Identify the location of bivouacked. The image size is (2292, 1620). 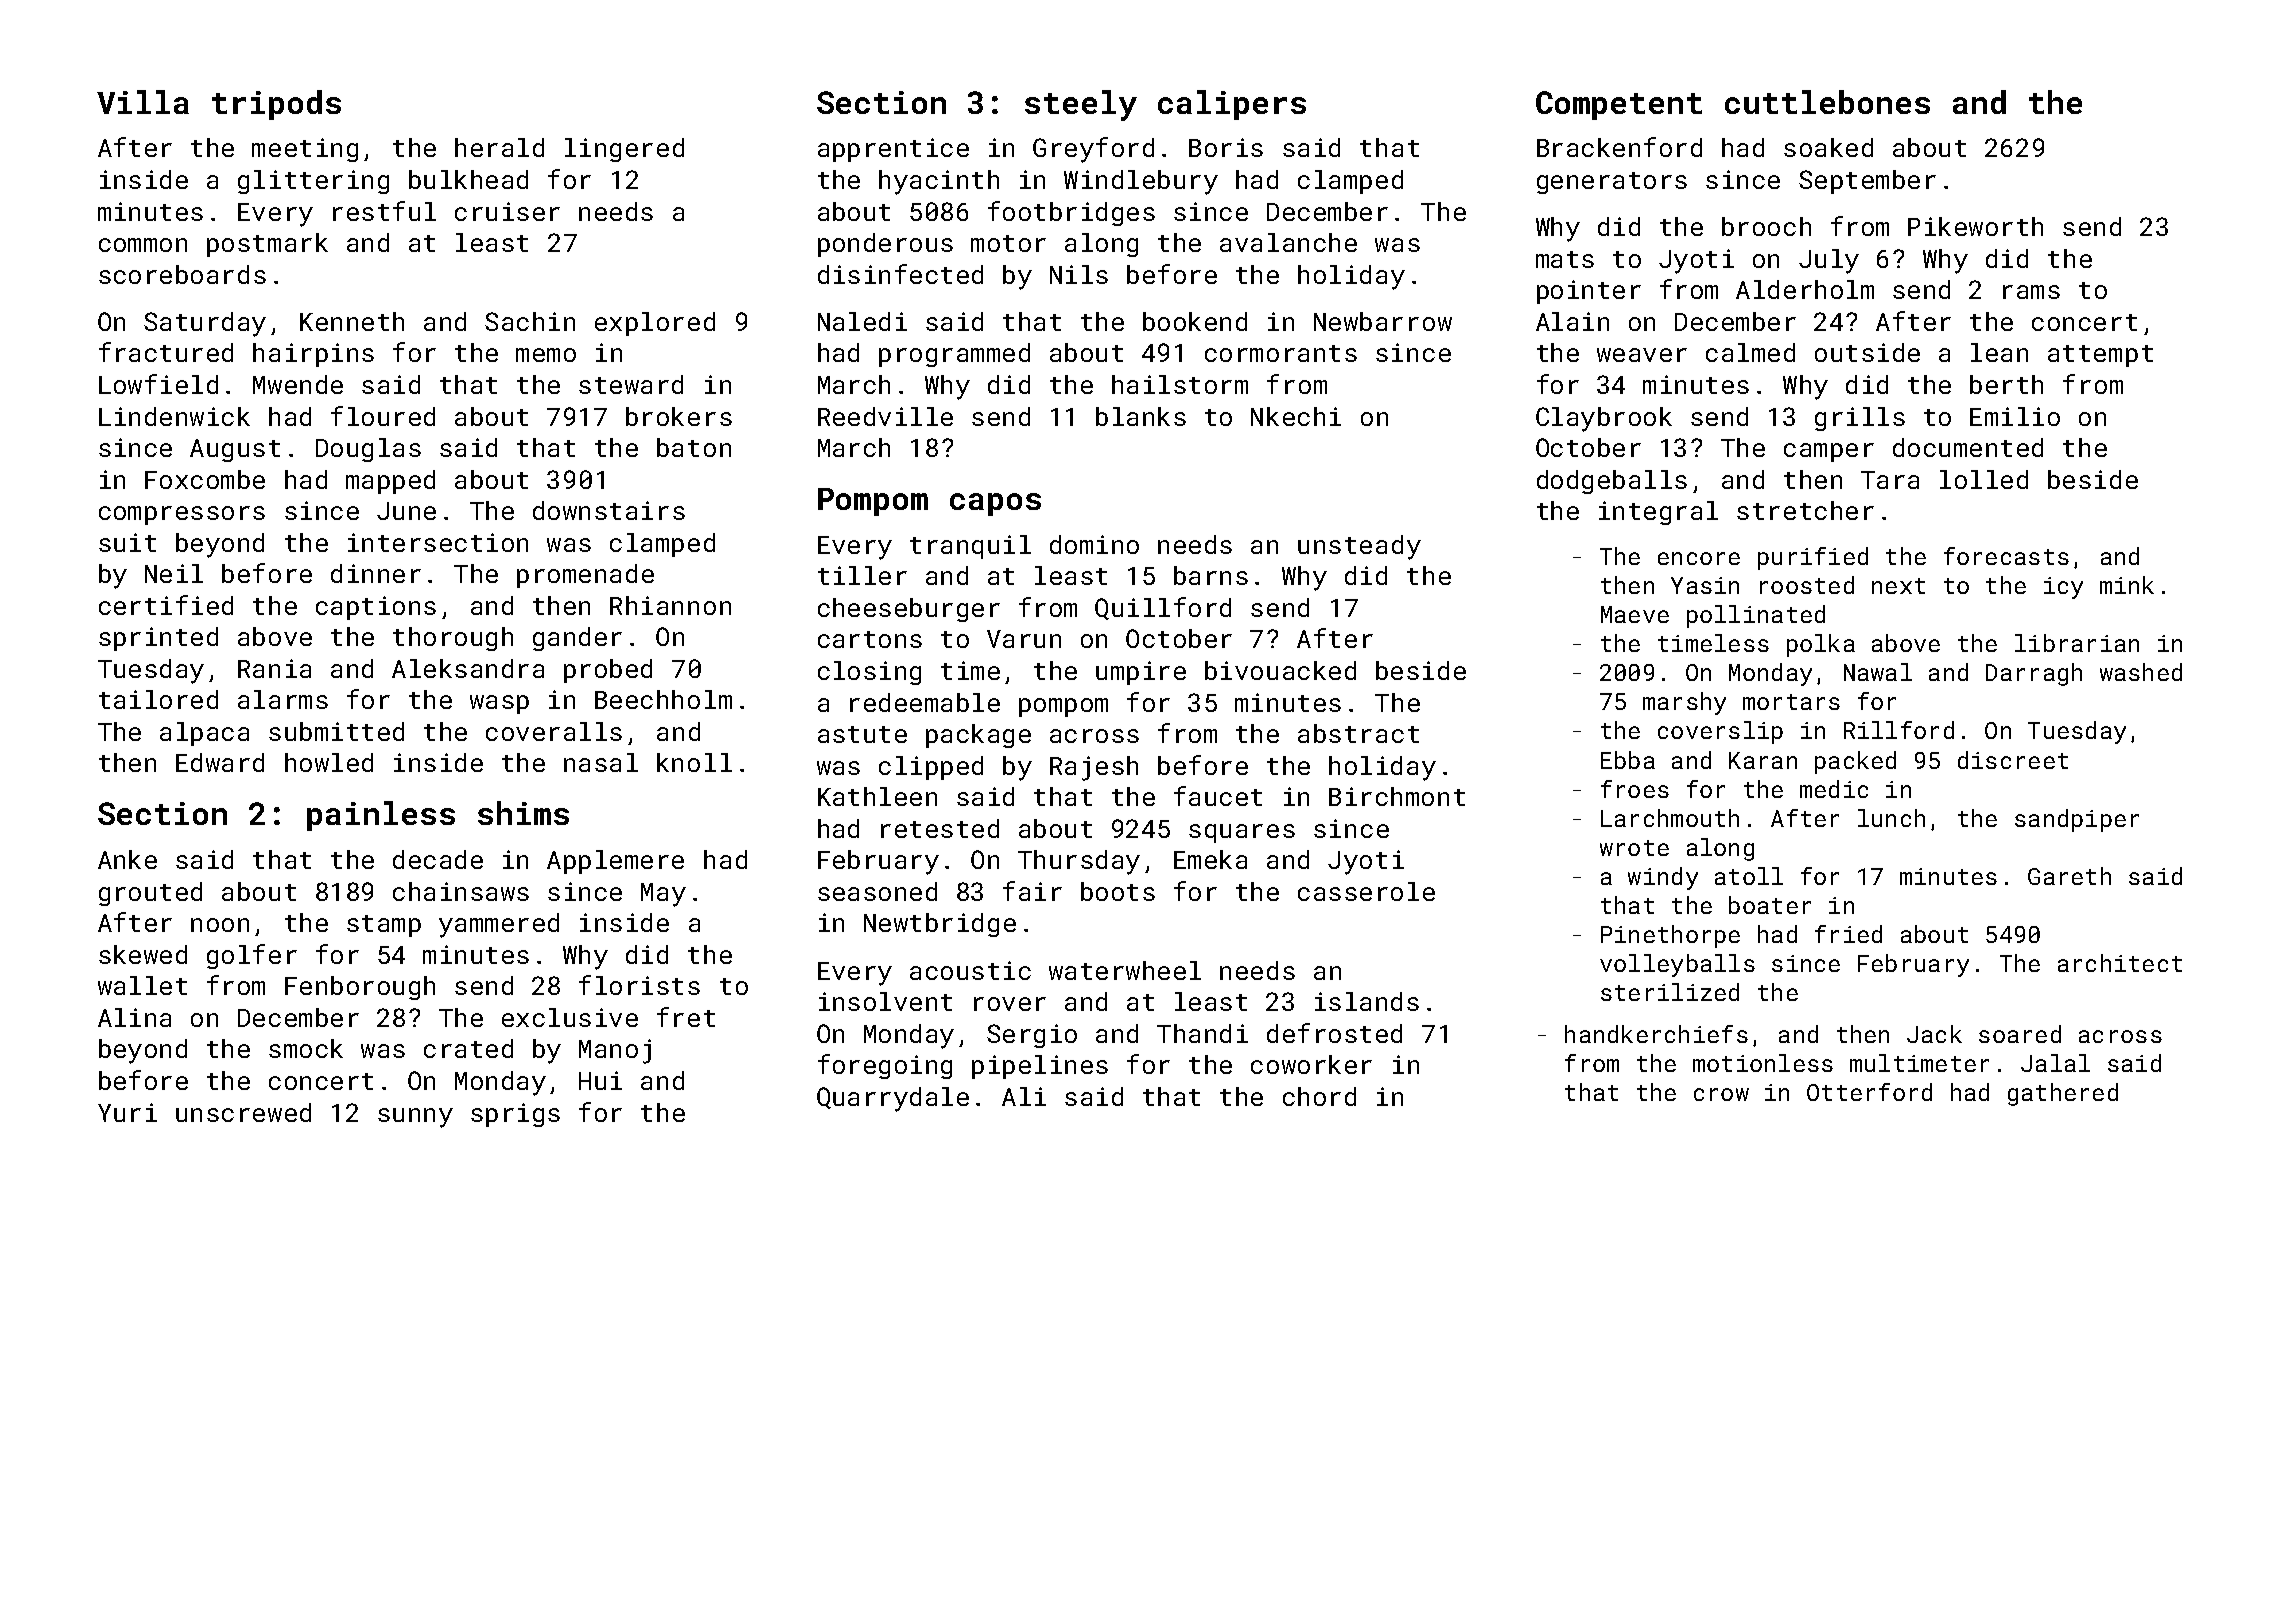
(1280, 670).
